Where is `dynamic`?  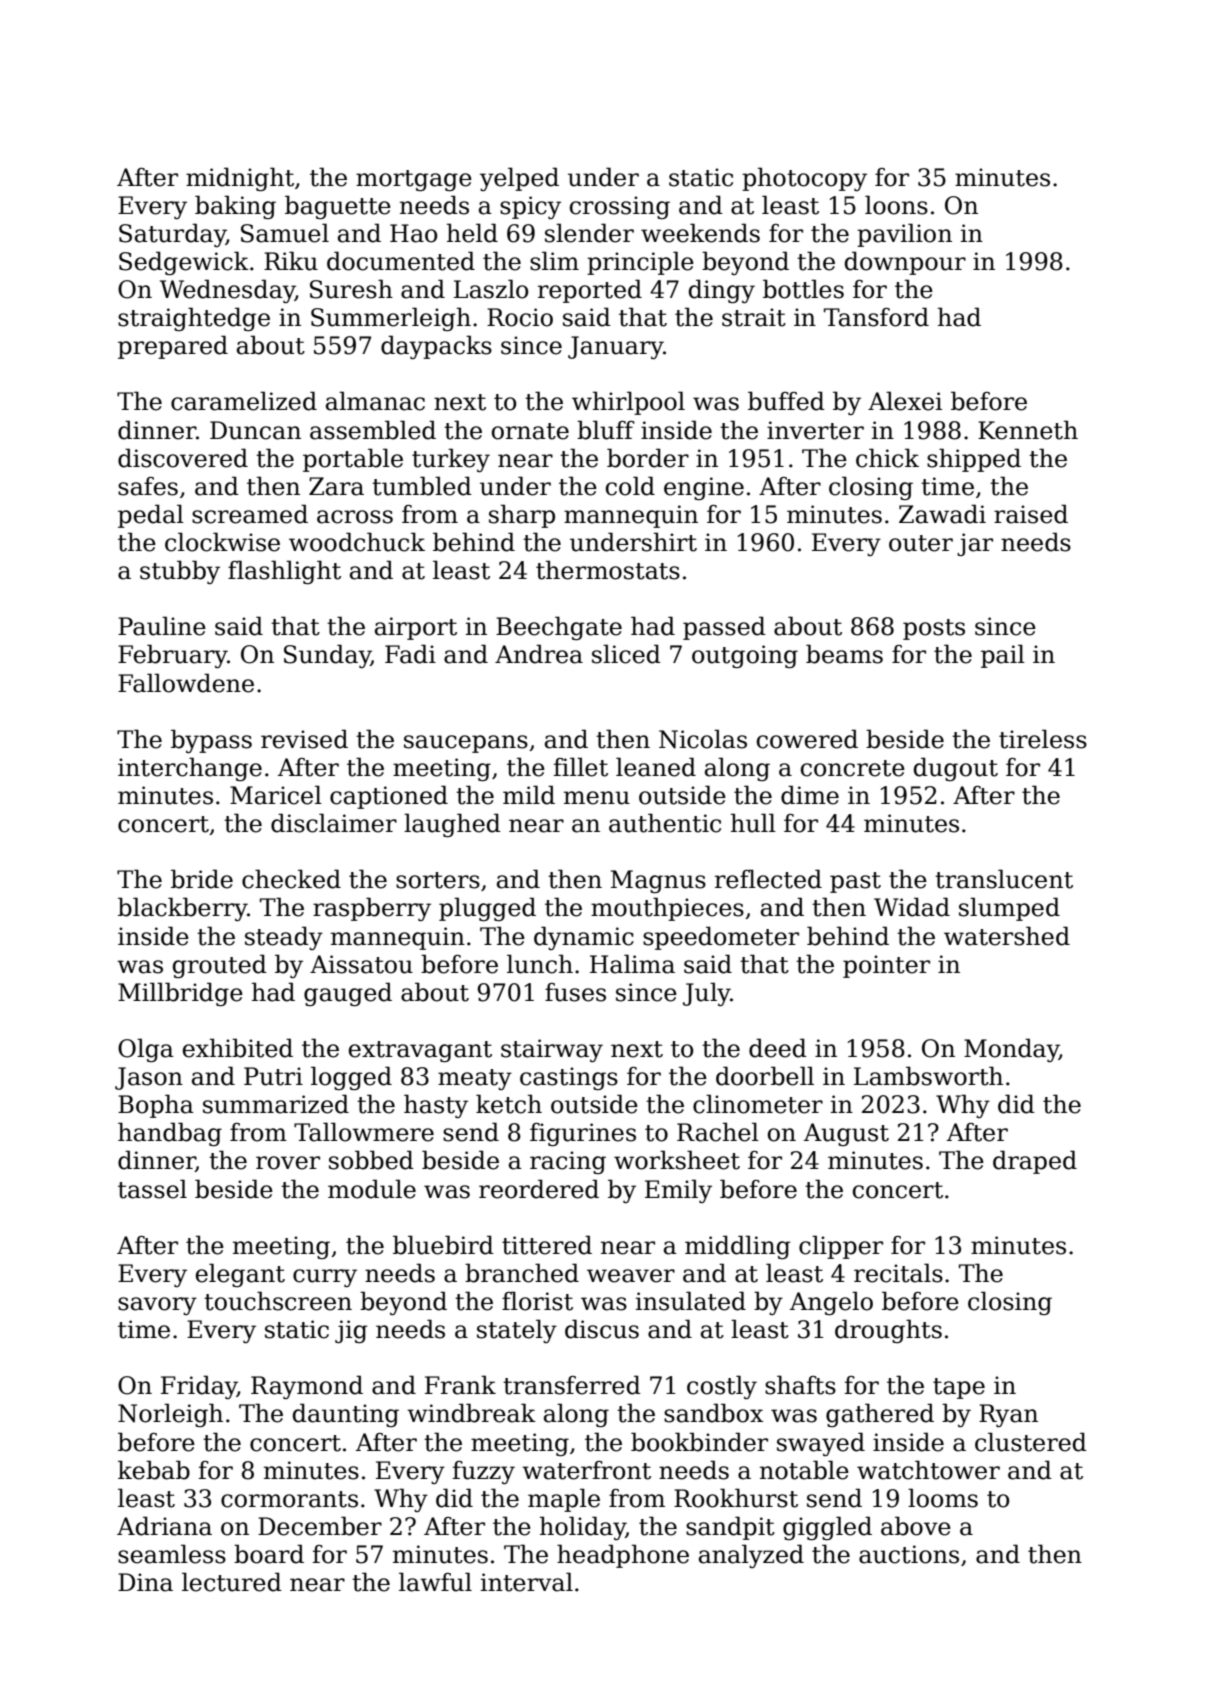 dynamic is located at coordinates (584, 938).
